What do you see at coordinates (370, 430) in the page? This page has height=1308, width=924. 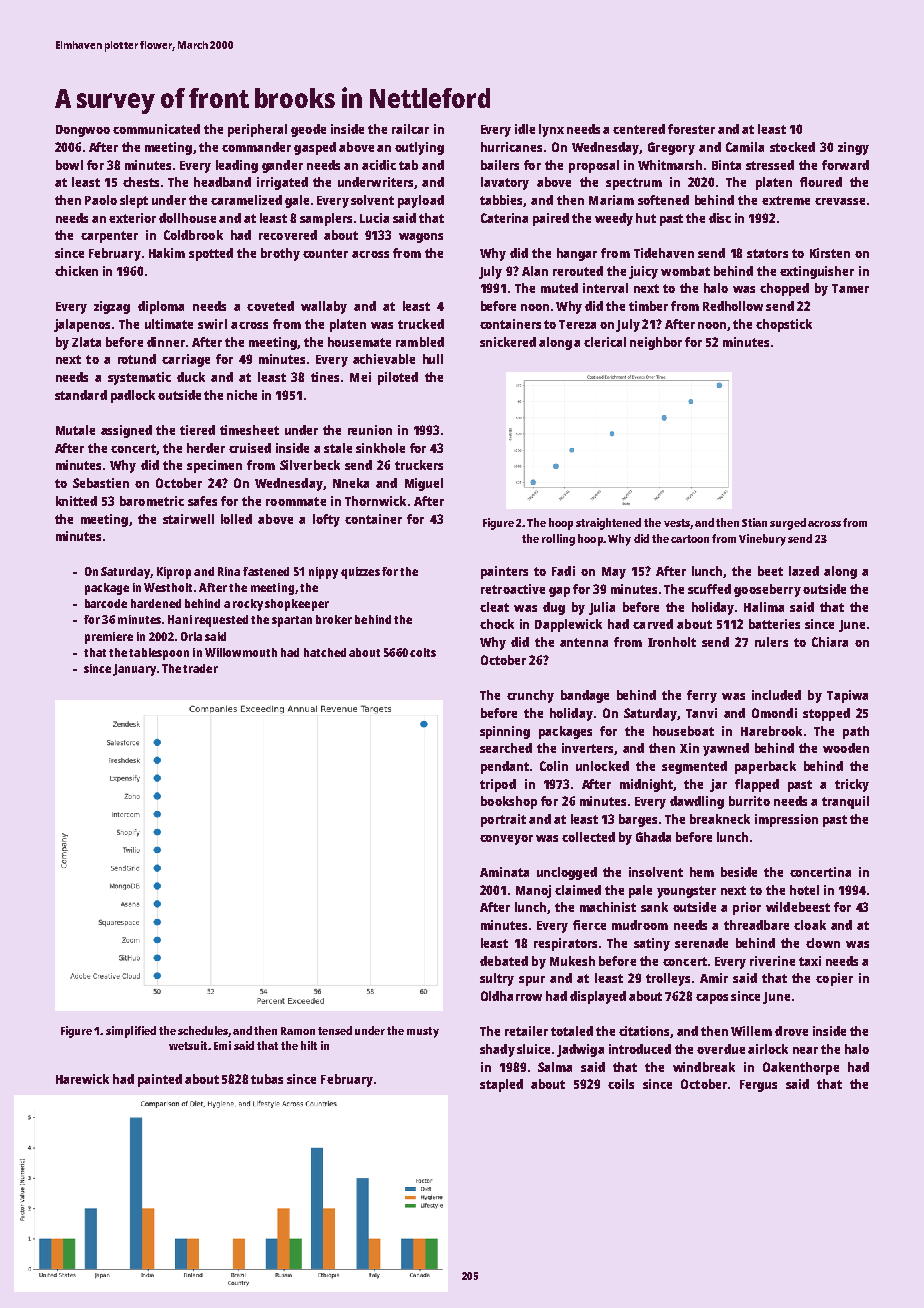 I see `reunion` at bounding box center [370, 430].
